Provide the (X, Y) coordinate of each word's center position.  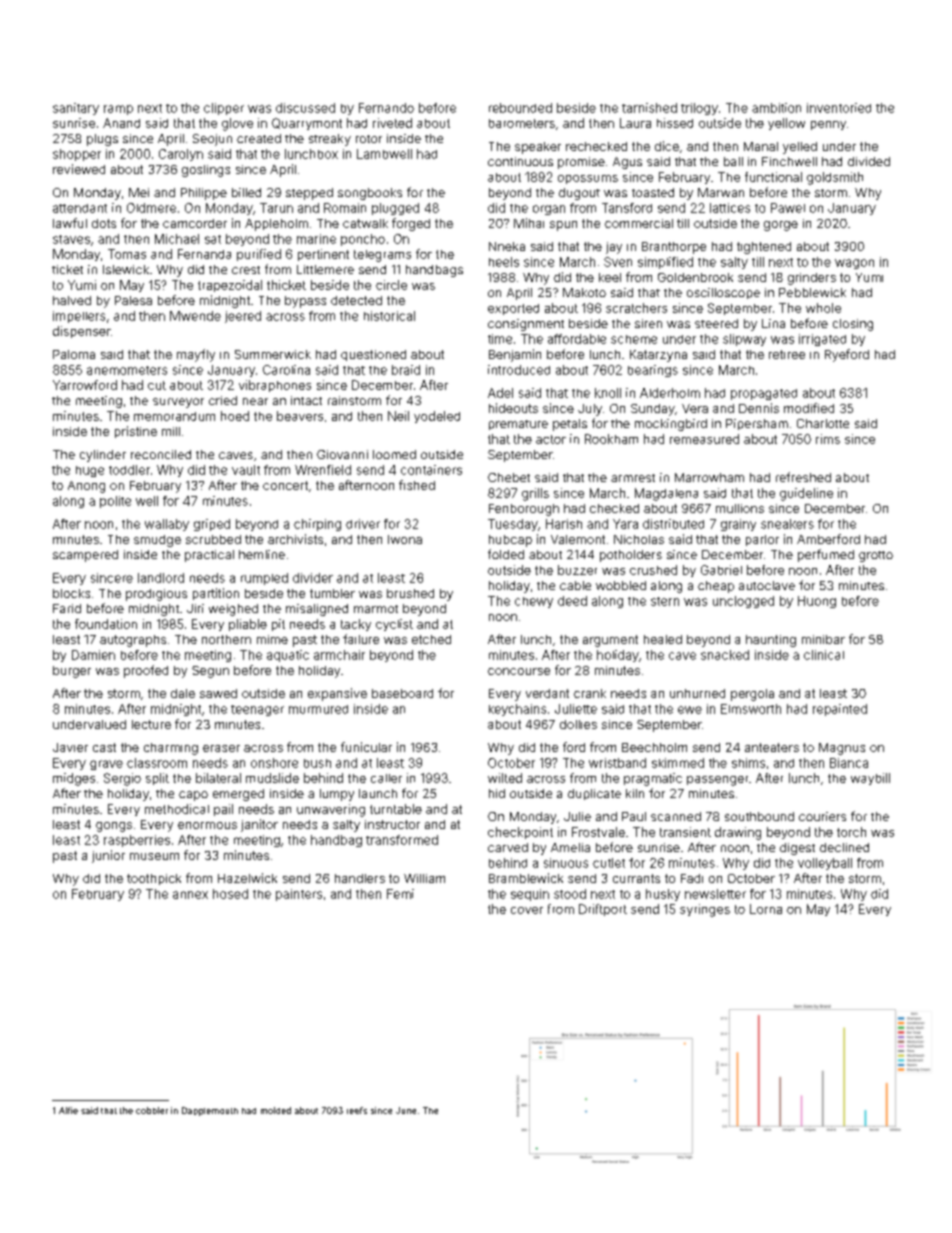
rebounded (520, 108)
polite (115, 502)
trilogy (699, 109)
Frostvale (598, 832)
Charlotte (823, 423)
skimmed (678, 763)
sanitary (76, 109)
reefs (357, 1110)
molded (276, 1110)
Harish (564, 524)
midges (74, 779)
